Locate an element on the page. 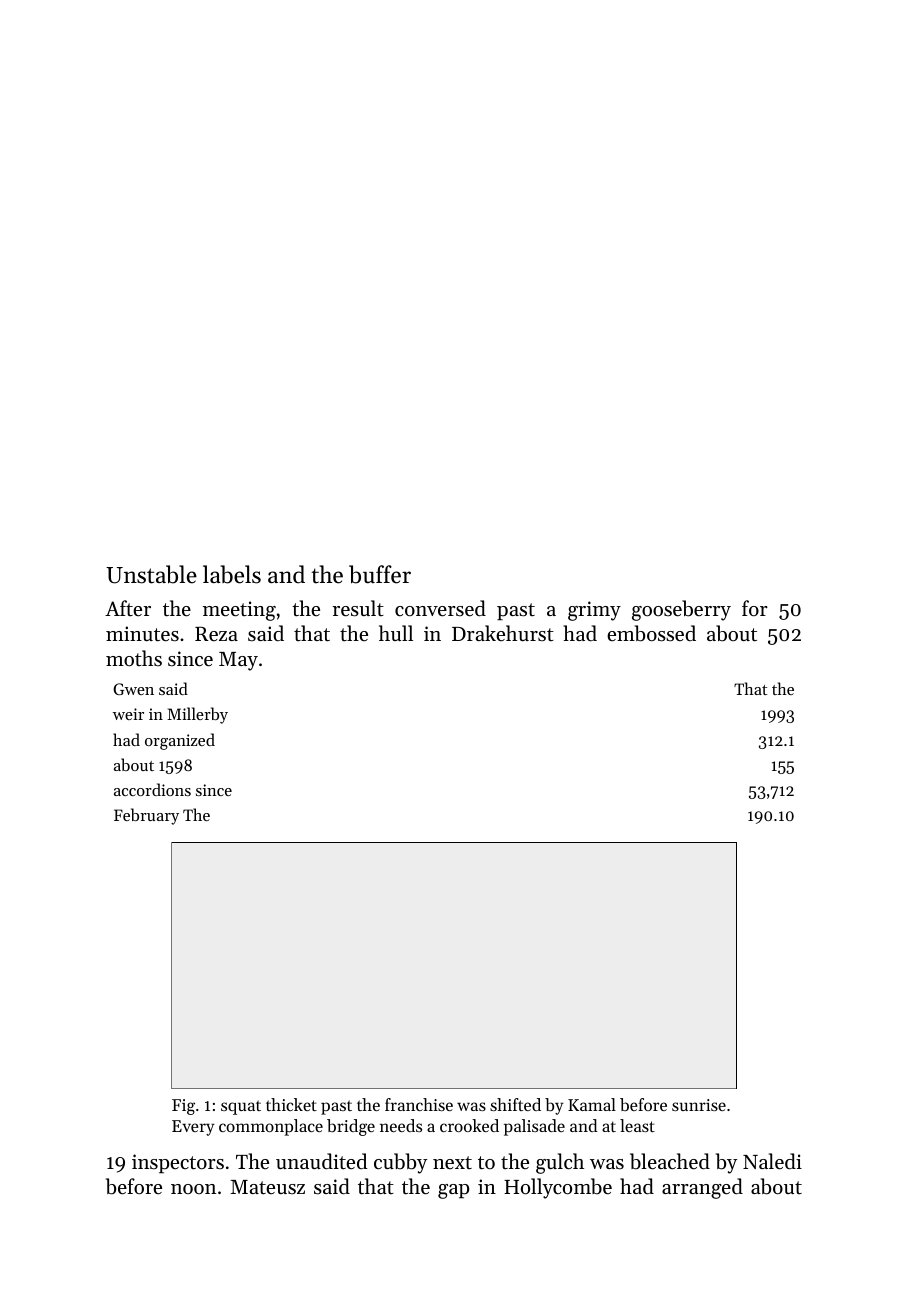  Kamal is located at coordinates (592, 1104).
